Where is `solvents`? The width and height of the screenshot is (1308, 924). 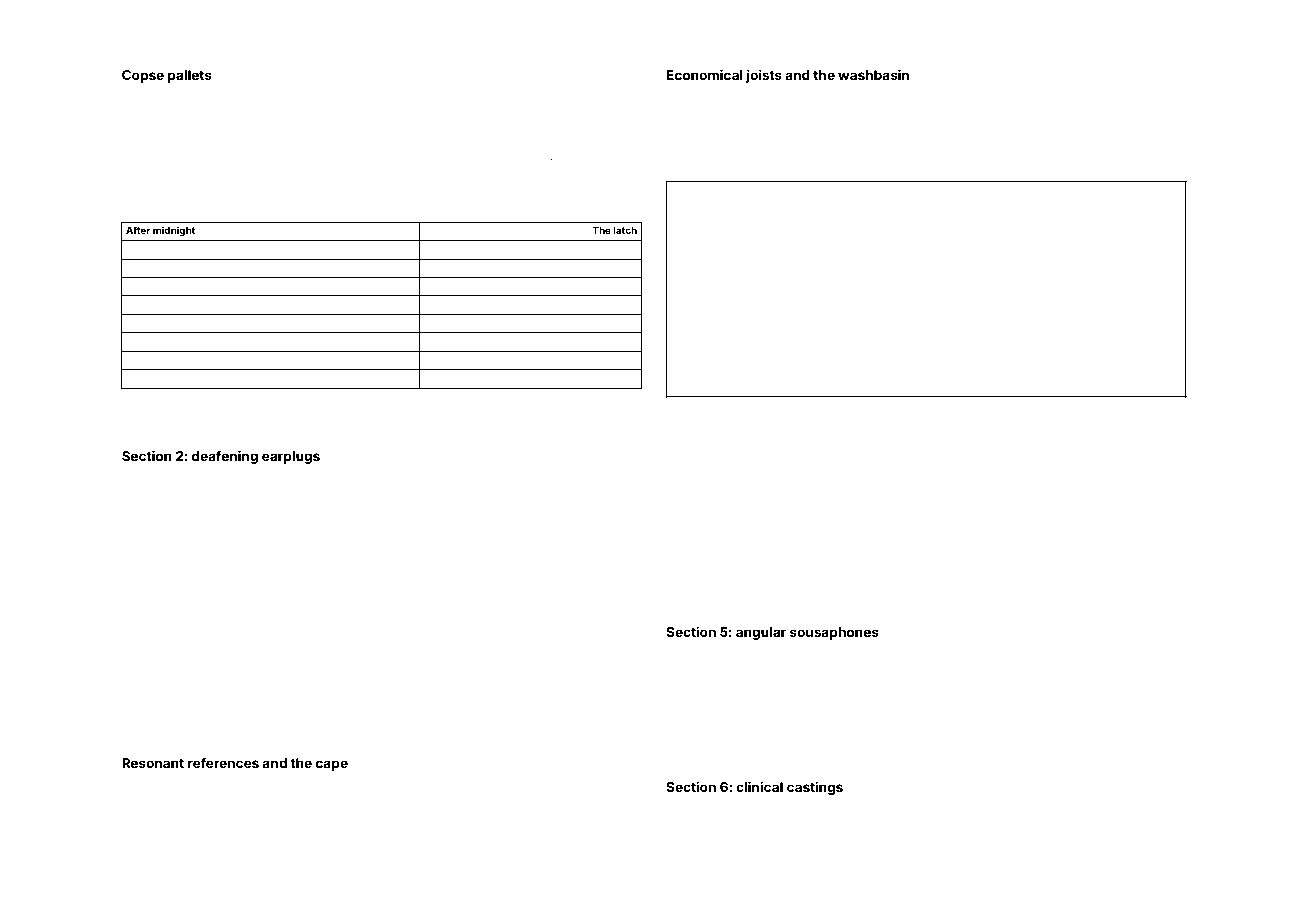 solvents is located at coordinates (923, 169).
